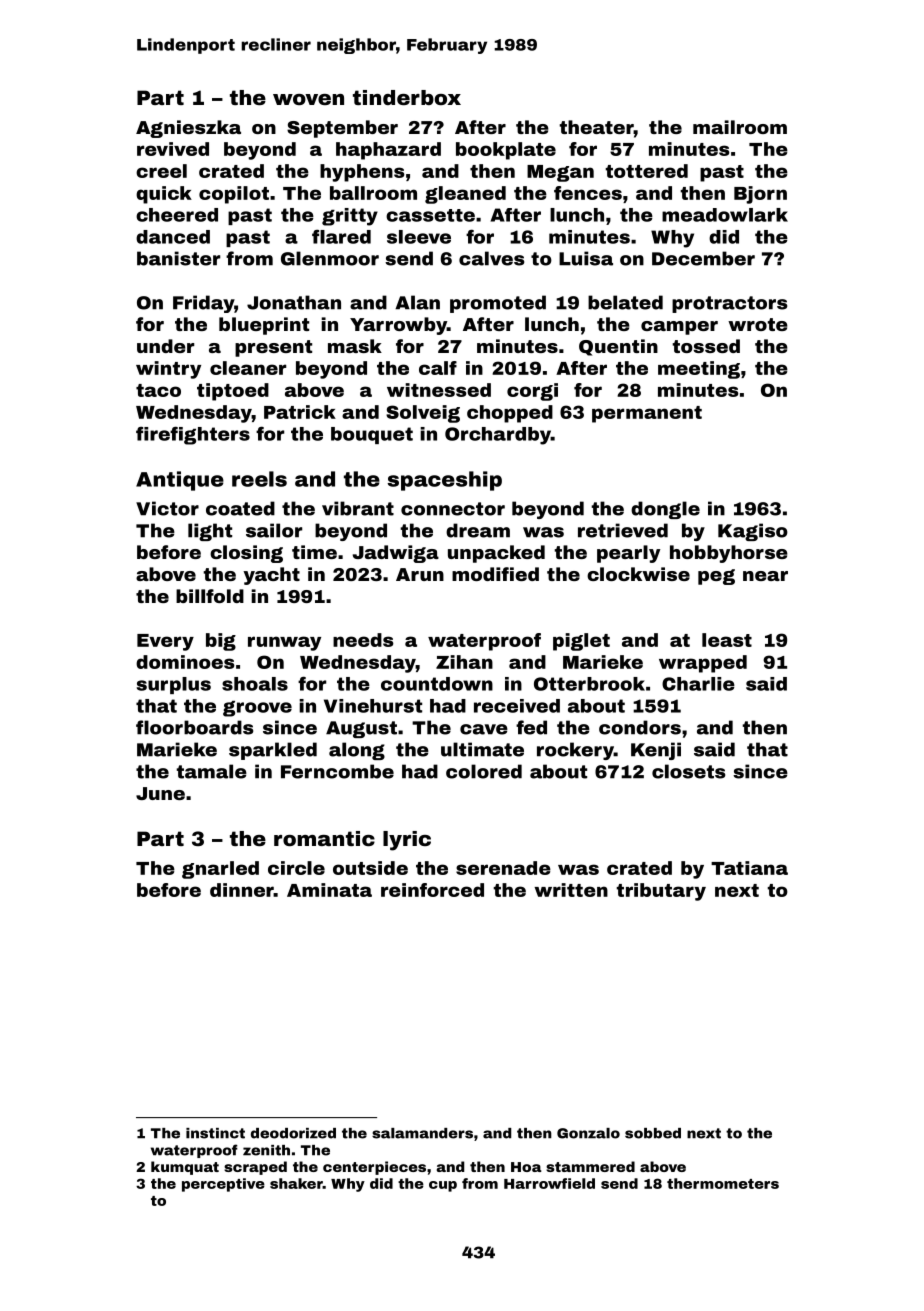 The height and width of the image is (1311, 924). What do you see at coordinates (723, 1183) in the image?
I see `thermometers` at bounding box center [723, 1183].
